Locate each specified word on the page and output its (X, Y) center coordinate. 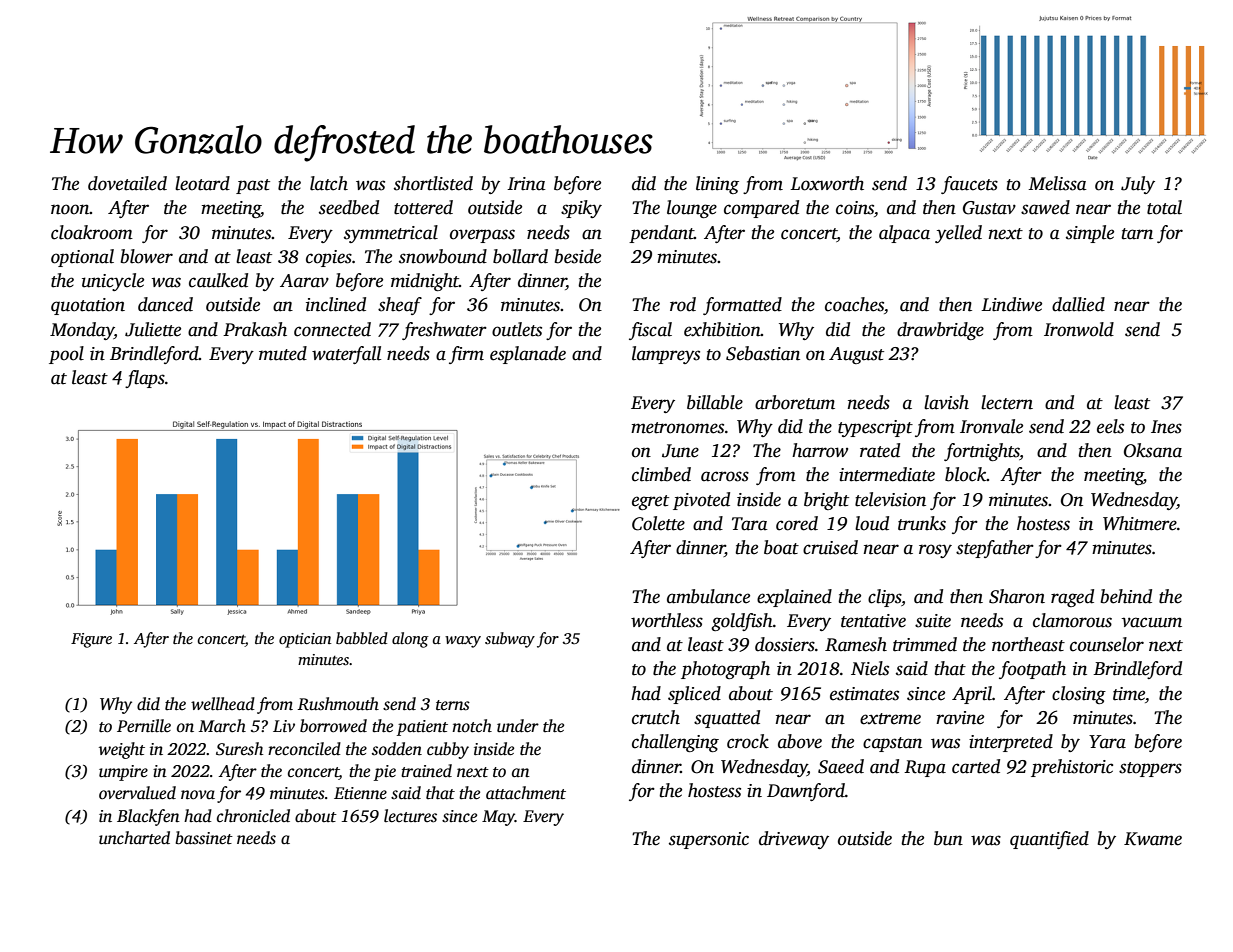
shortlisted (433, 183)
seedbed (349, 207)
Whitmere (1140, 523)
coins (855, 208)
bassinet (204, 838)
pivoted (701, 501)
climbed (661, 474)
